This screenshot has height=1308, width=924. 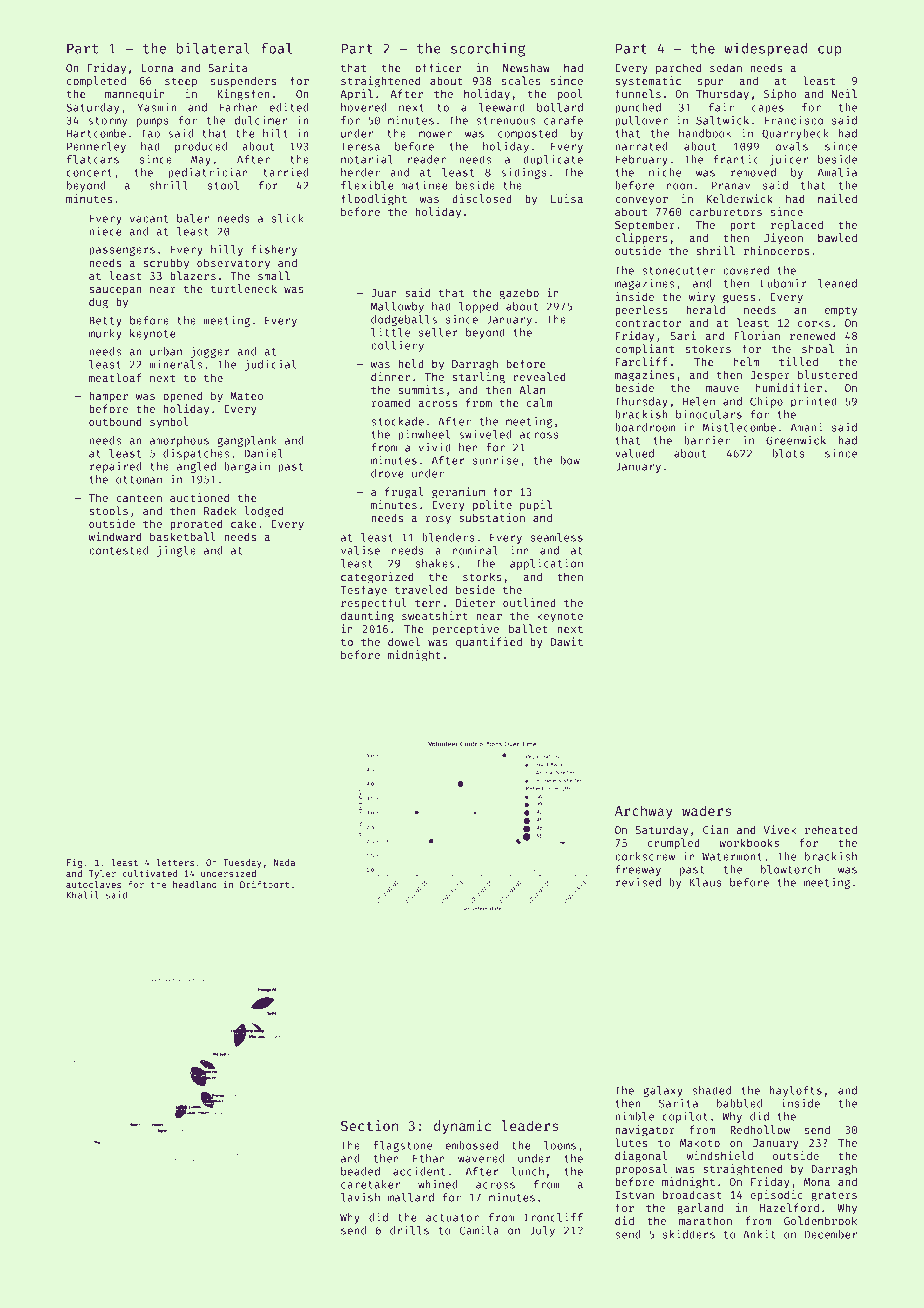 What do you see at coordinates (783, 239) in the screenshot?
I see `Jiyeon` at bounding box center [783, 239].
